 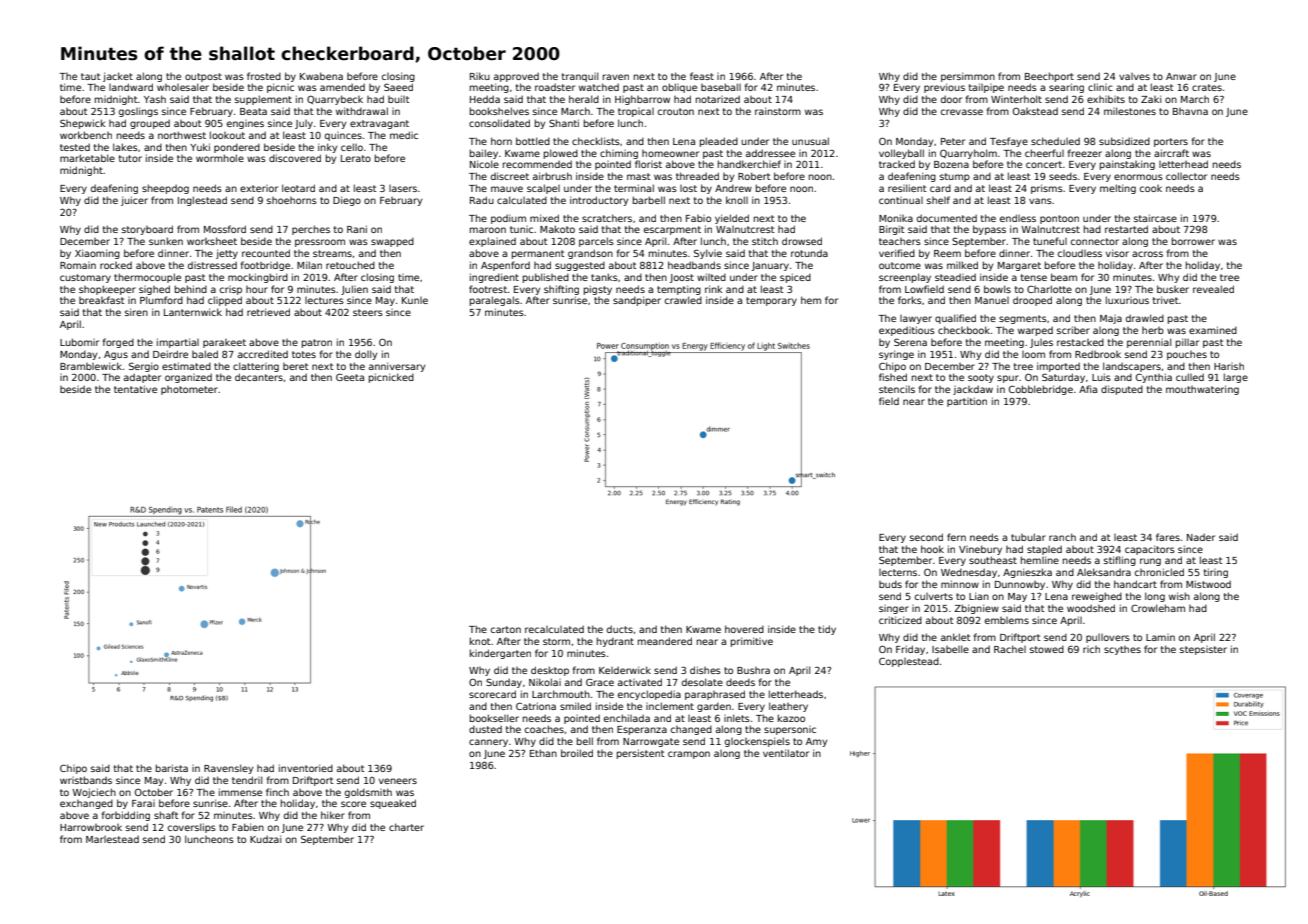 What do you see at coordinates (506, 629) in the screenshot?
I see `carton` at bounding box center [506, 629].
